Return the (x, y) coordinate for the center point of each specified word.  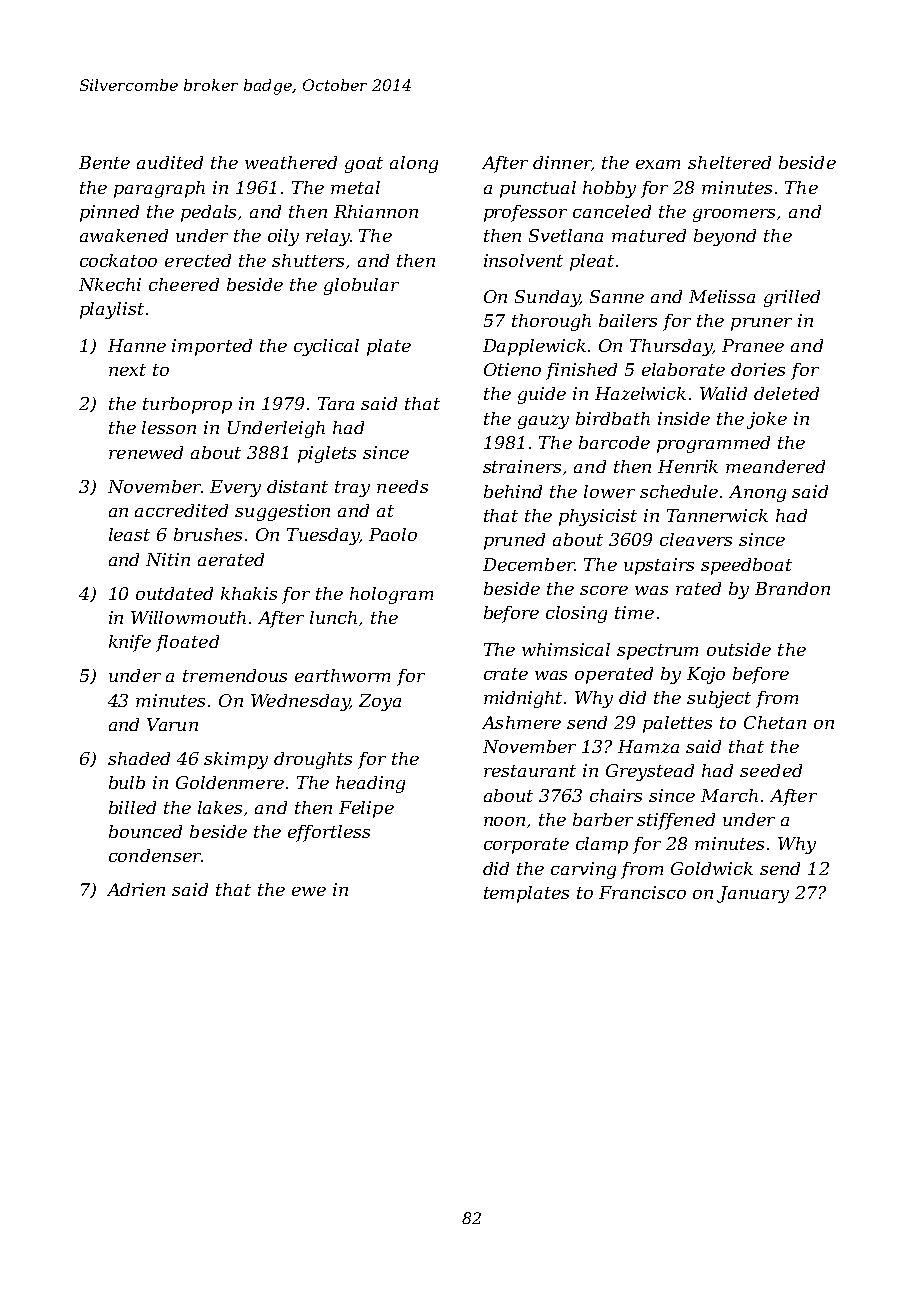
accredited (181, 510)
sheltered (729, 162)
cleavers (696, 539)
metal (355, 187)
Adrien (136, 889)
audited (170, 162)
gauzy (543, 422)
